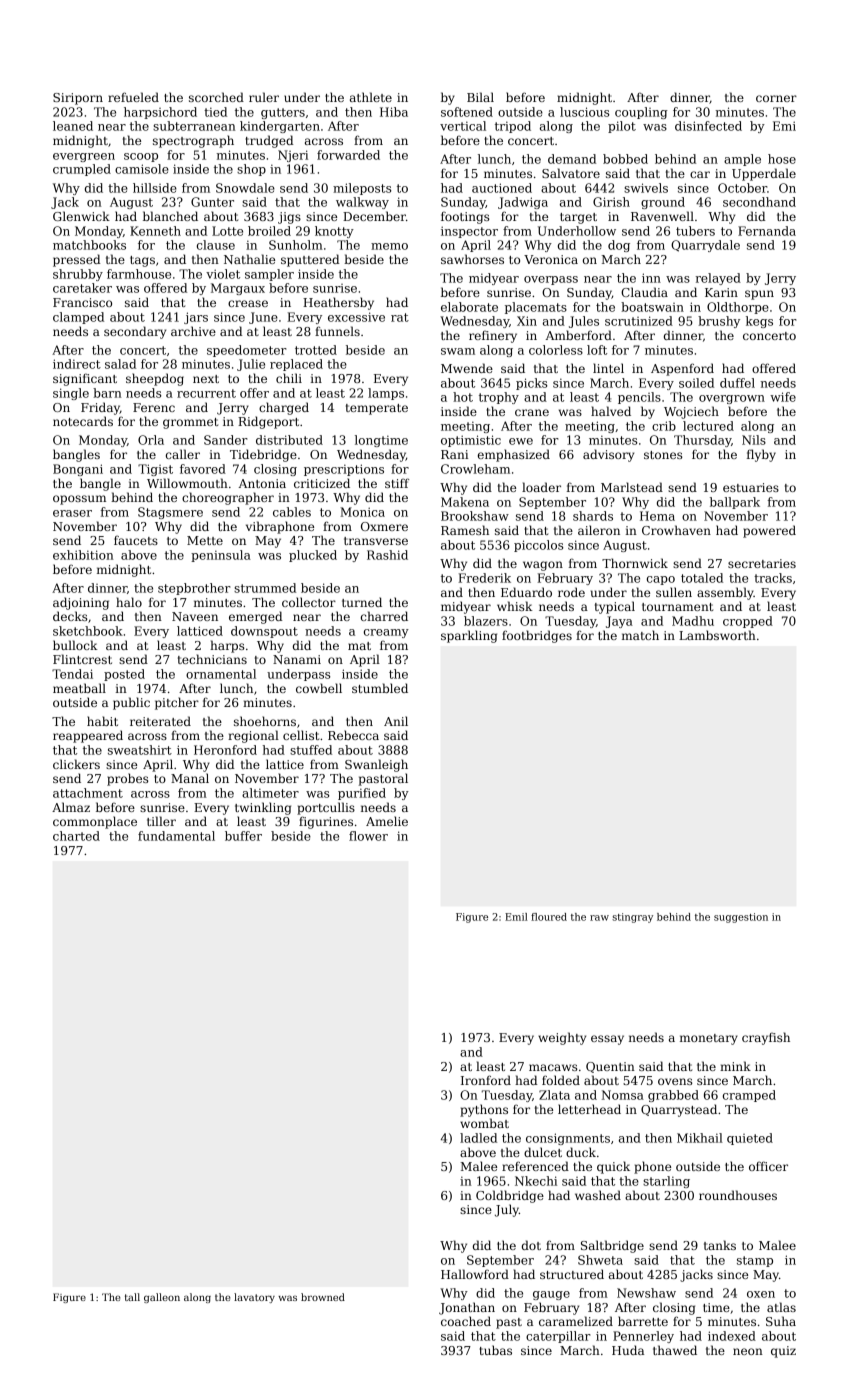 Image resolution: width=849 pixels, height=1400 pixels. What do you see at coordinates (776, 98) in the screenshot?
I see `corner` at bounding box center [776, 98].
